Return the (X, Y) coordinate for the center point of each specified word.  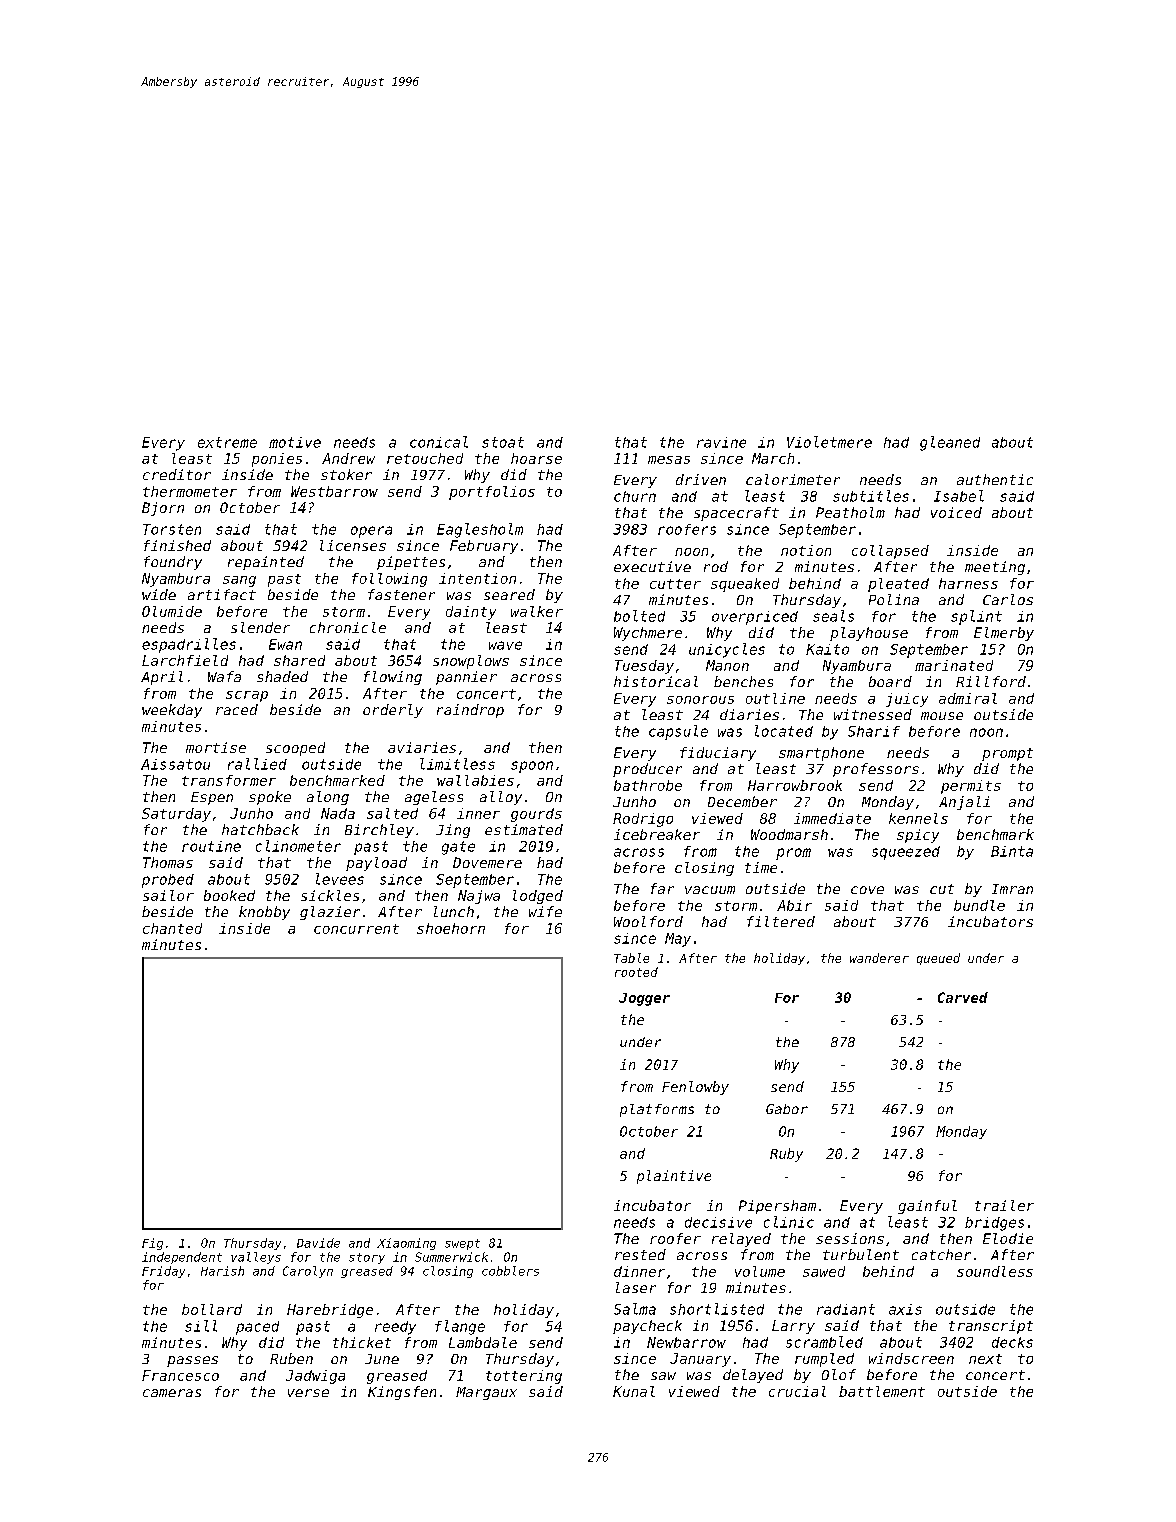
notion (806, 550)
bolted (639, 616)
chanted (172, 928)
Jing (453, 831)
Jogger (644, 999)
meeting (995, 568)
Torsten (172, 529)
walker (537, 611)
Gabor (787, 1109)
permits (971, 787)
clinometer (298, 846)
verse (308, 1393)
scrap (247, 696)
